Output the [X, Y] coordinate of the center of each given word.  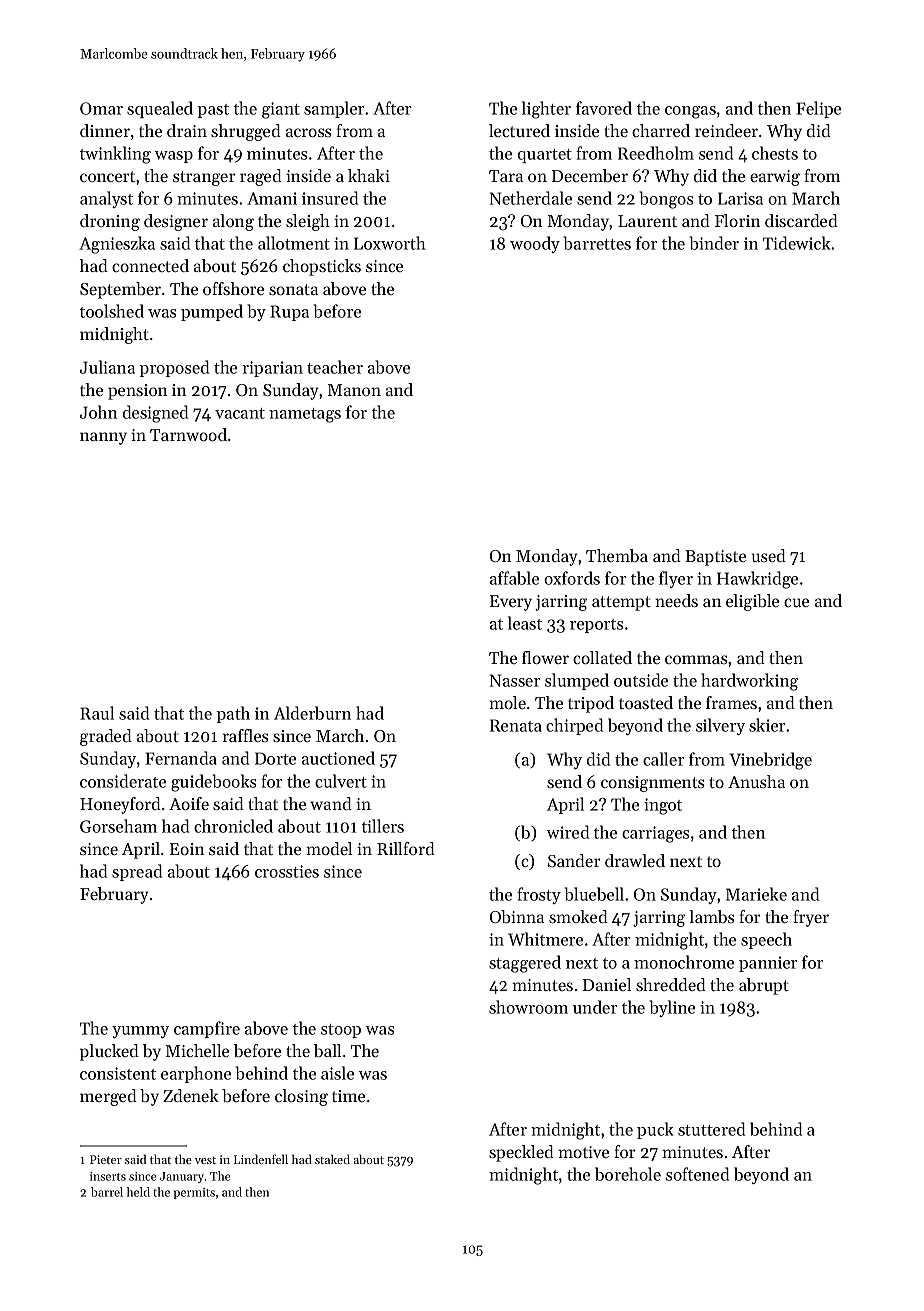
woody [535, 244]
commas [696, 659]
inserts [108, 1176]
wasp [174, 157]
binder [714, 243]
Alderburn [312, 713]
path [233, 714]
